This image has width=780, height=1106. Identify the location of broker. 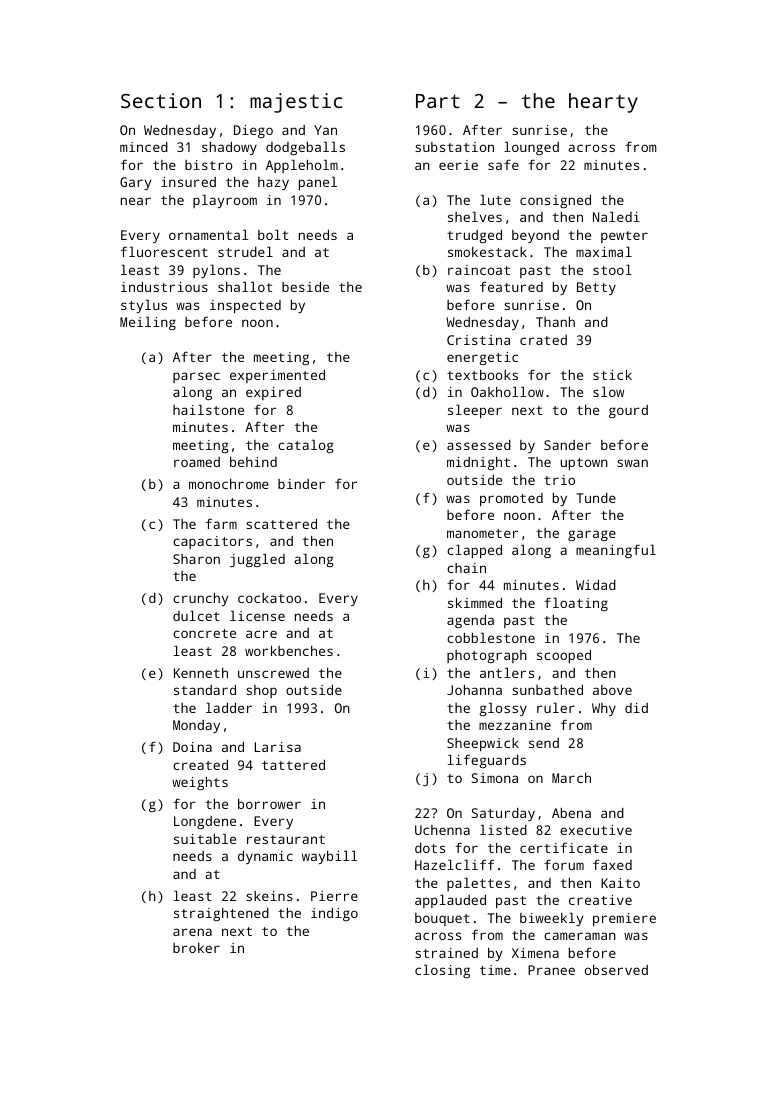
(196, 948).
